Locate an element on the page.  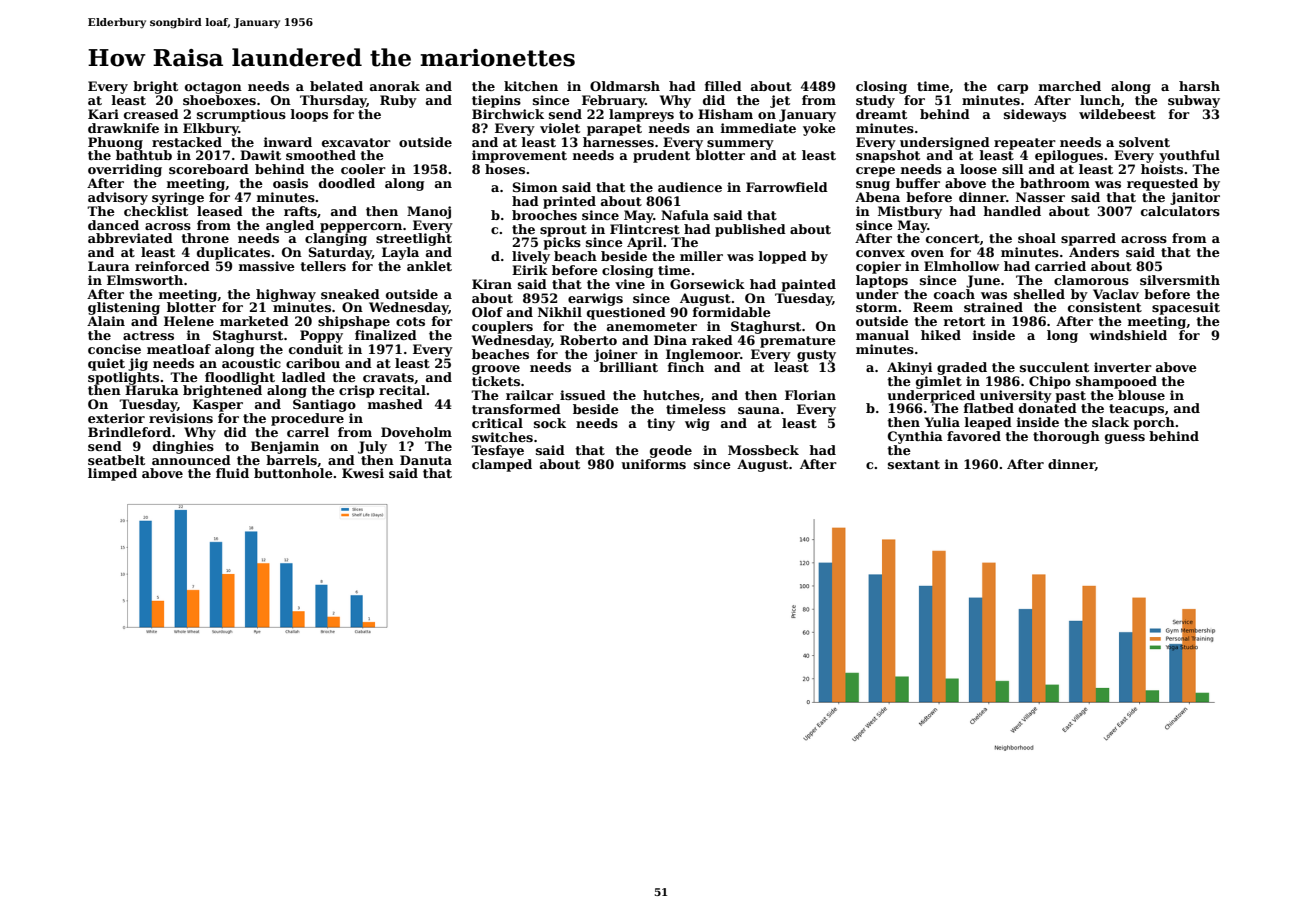
couplers is located at coordinates (502, 327).
